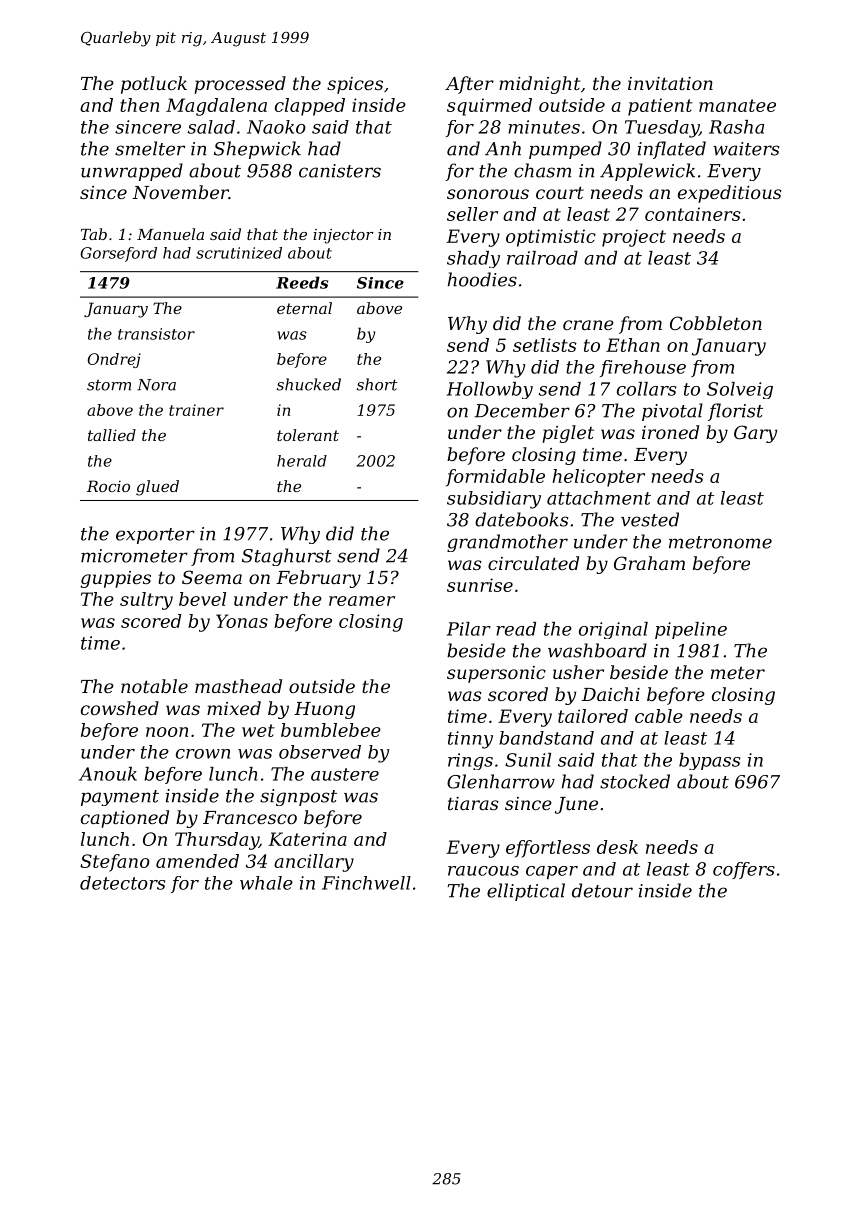 The image size is (865, 1227). What do you see at coordinates (533, 563) in the document?
I see `circulated` at bounding box center [533, 563].
